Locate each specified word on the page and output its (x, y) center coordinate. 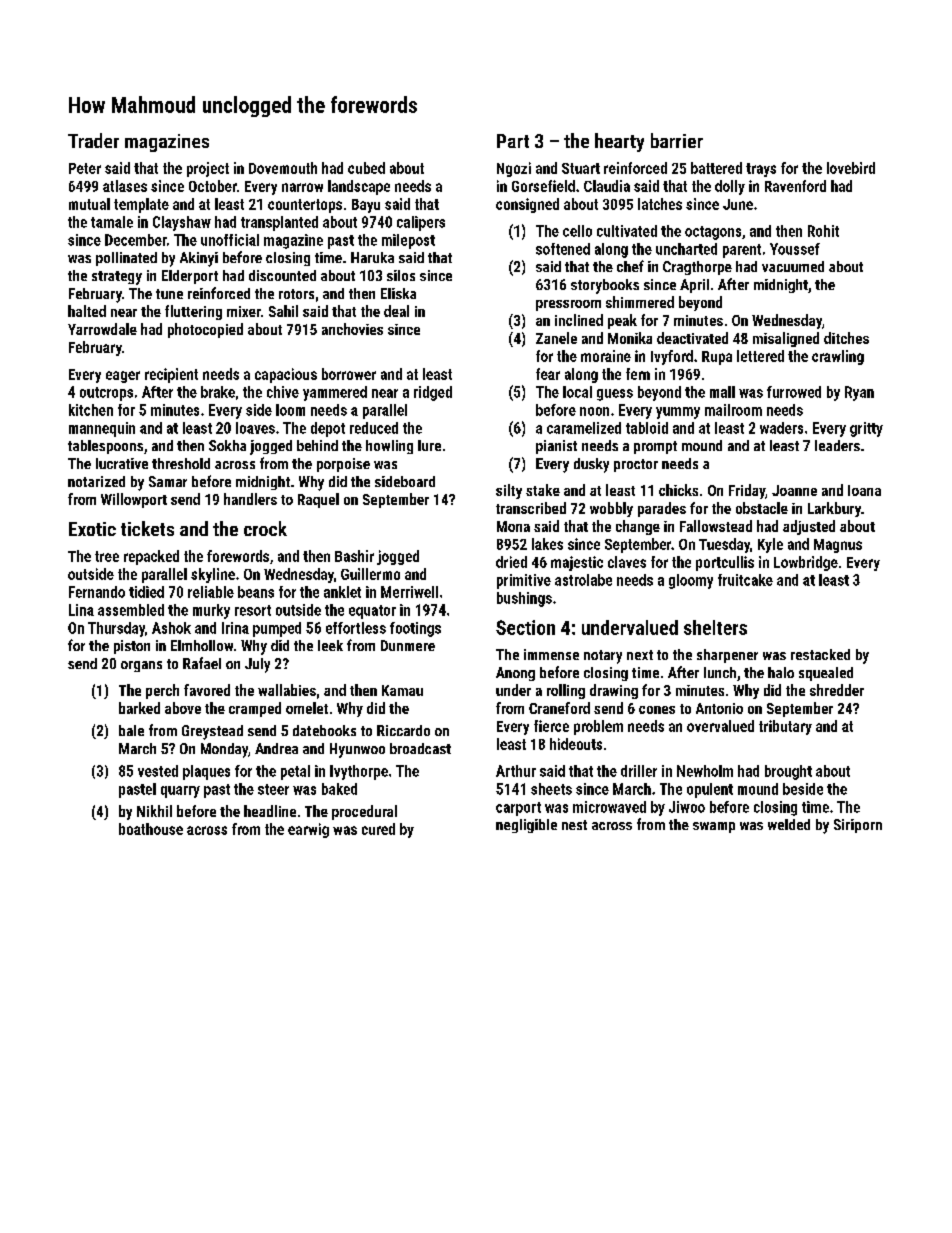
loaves (255, 428)
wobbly (611, 509)
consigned (527, 205)
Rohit (823, 231)
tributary (785, 727)
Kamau (402, 690)
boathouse (151, 829)
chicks (678, 490)
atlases (125, 186)
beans (256, 592)
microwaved (609, 807)
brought (788, 772)
